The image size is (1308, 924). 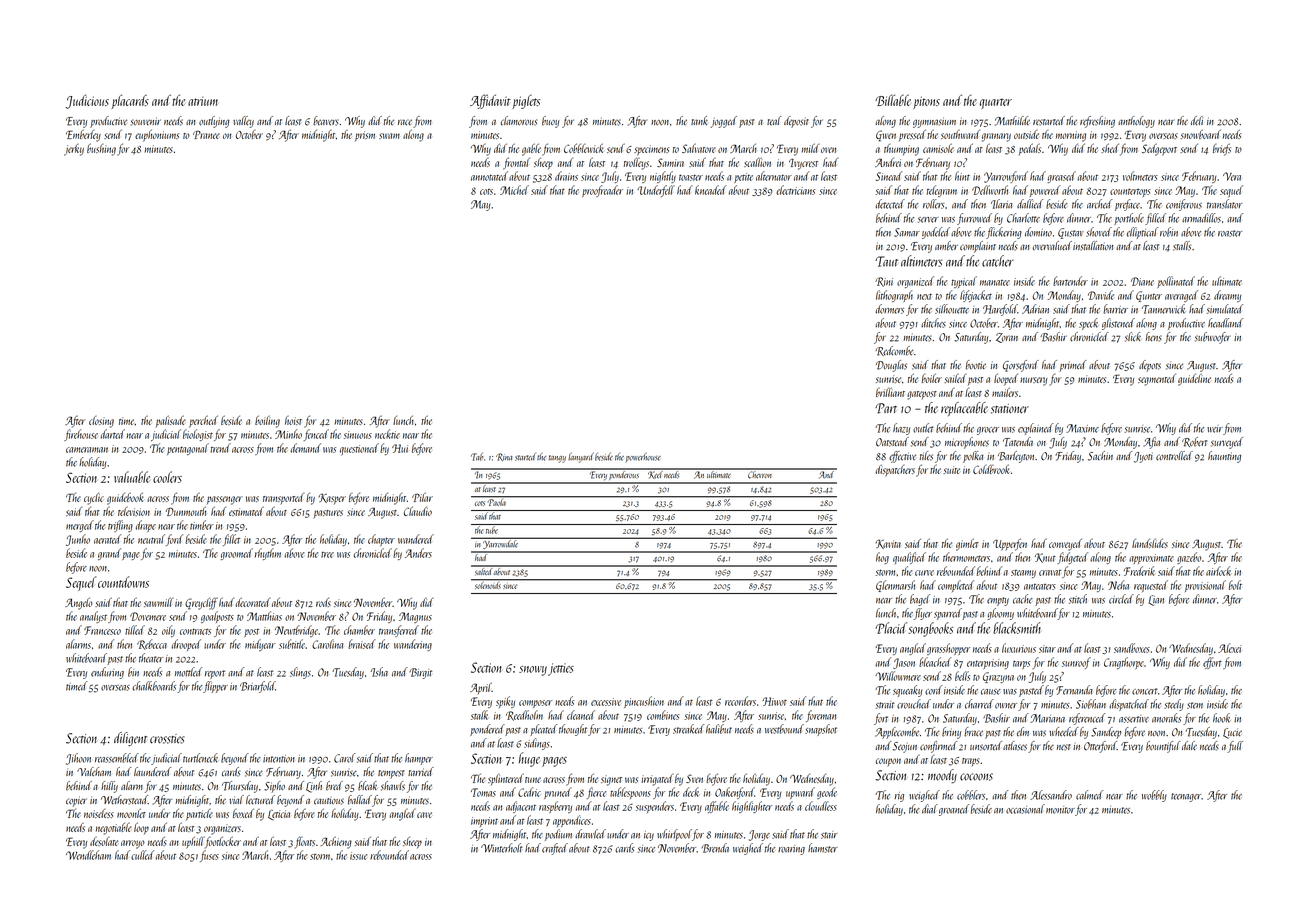 I want to click on Afia, so click(x=1151, y=443).
